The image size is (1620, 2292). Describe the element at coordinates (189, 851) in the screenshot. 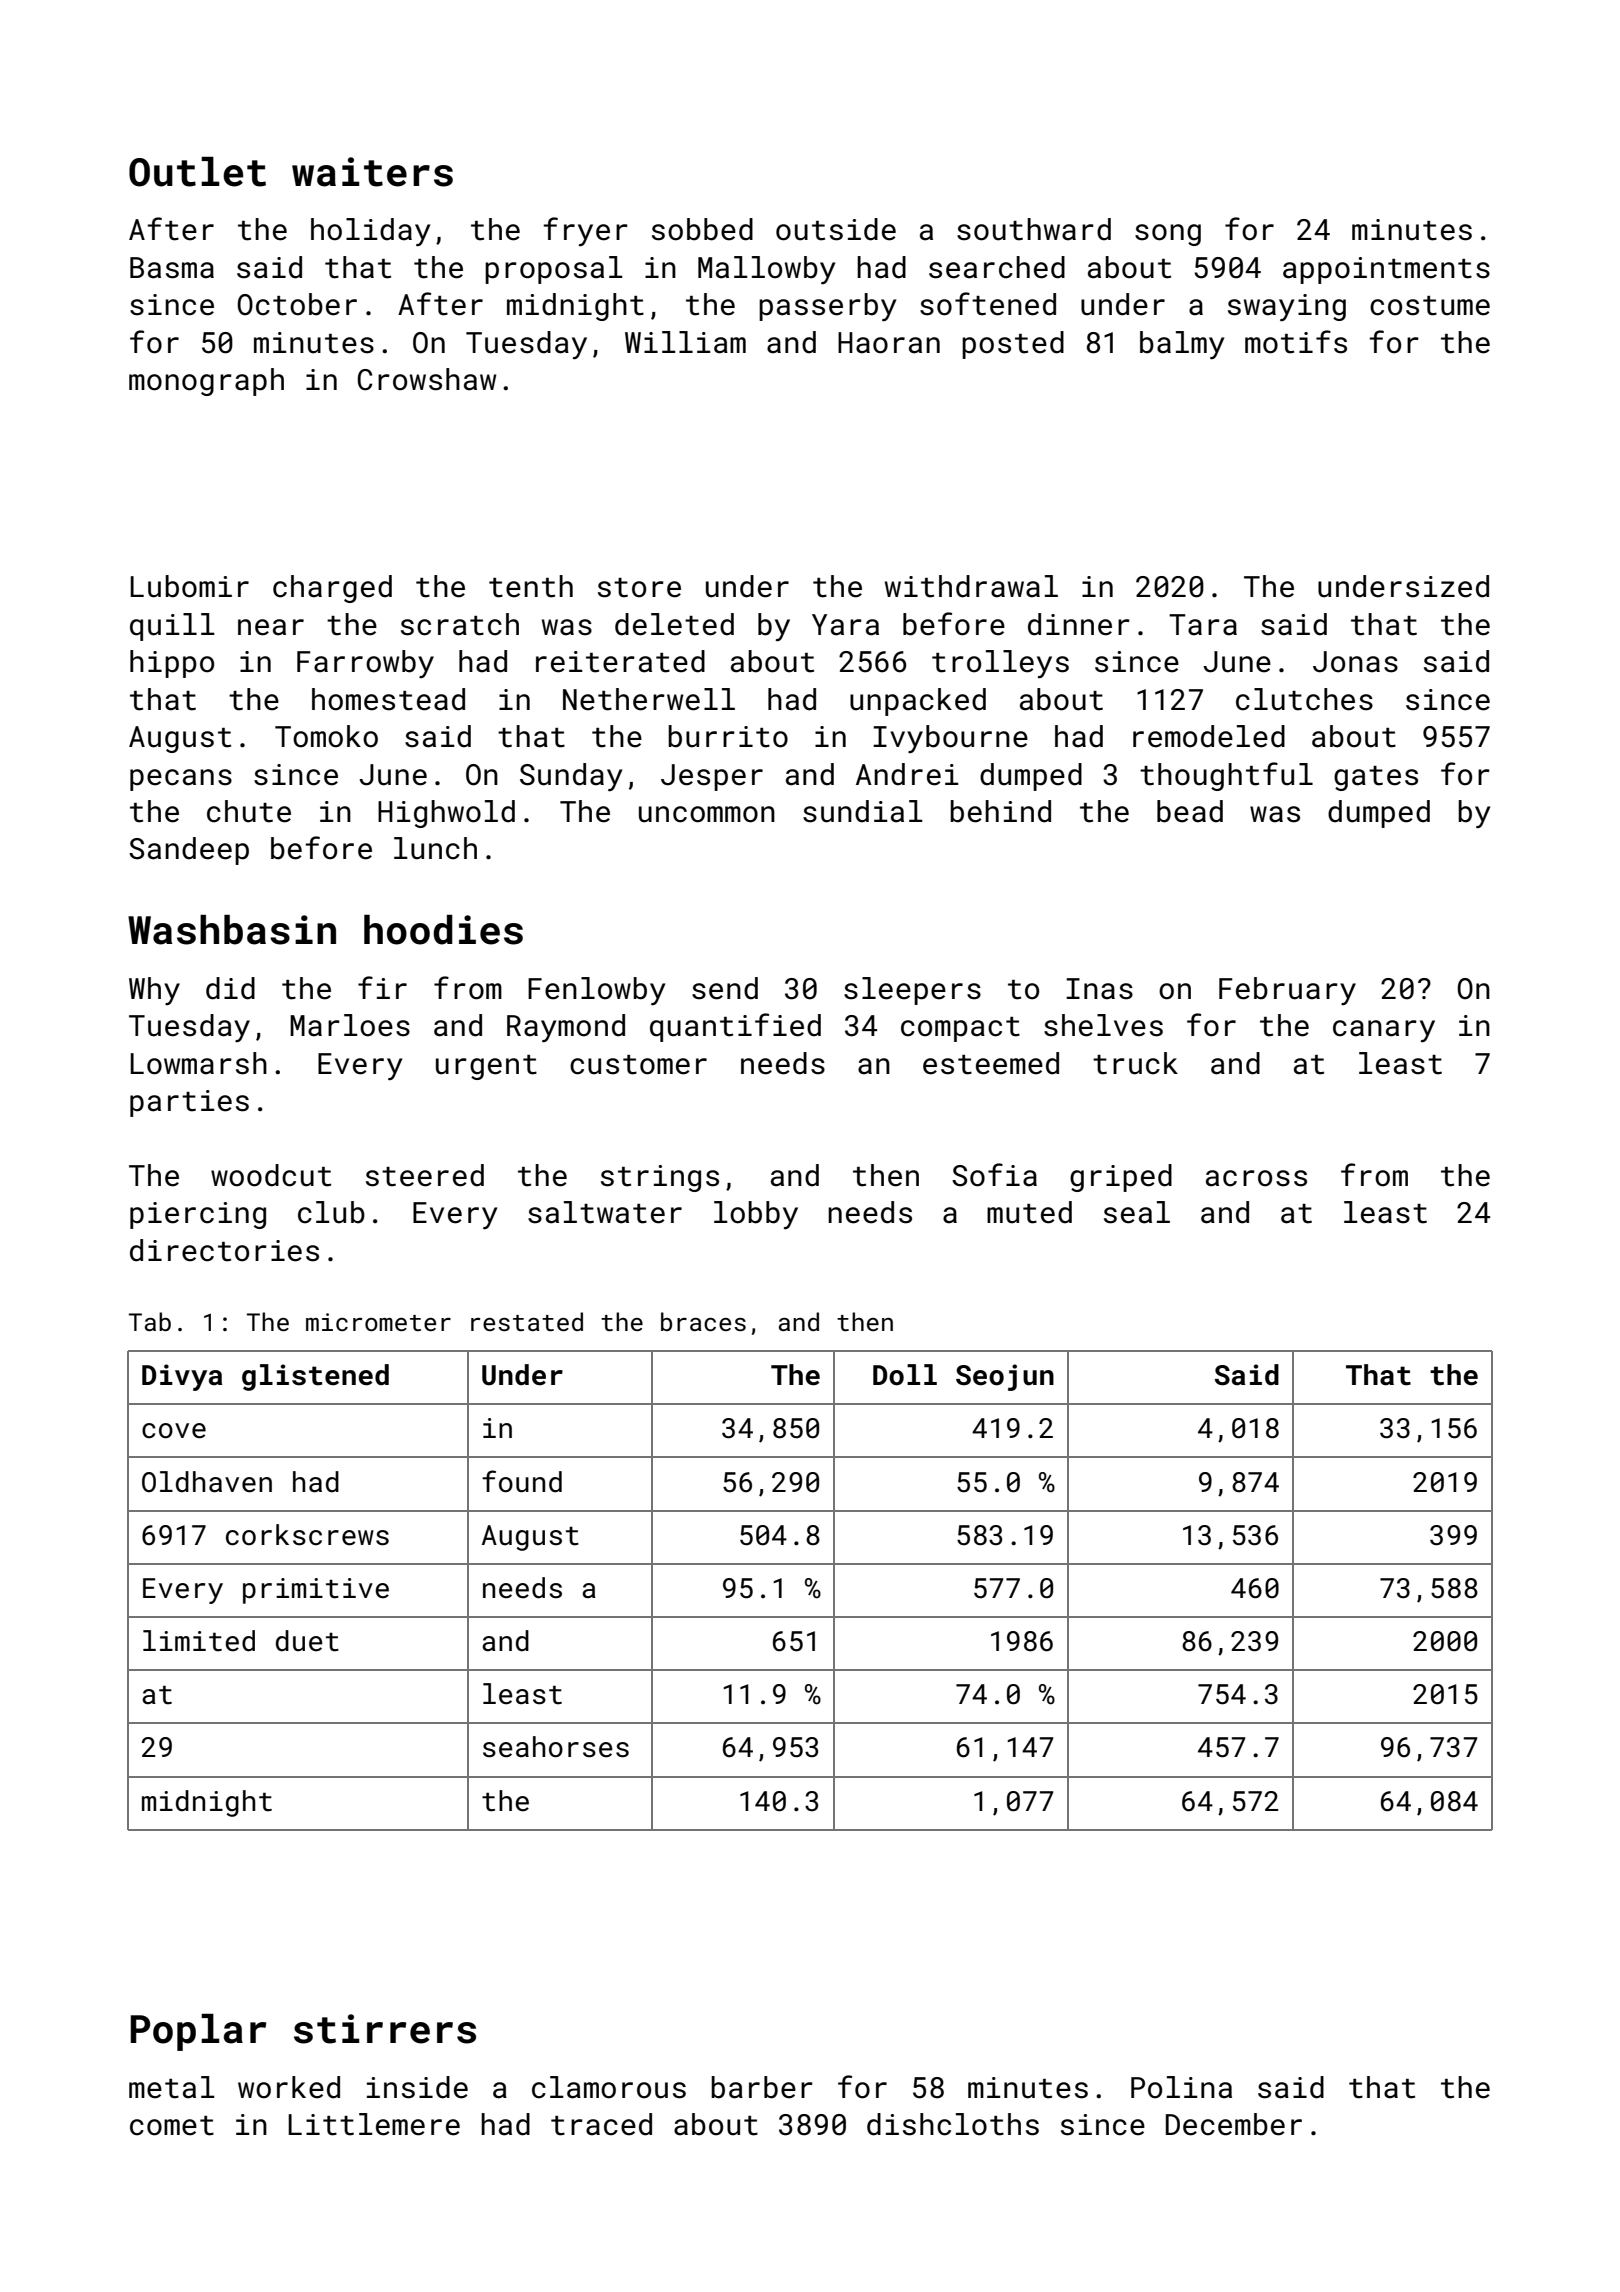

I see `Sandeep` at that location.
